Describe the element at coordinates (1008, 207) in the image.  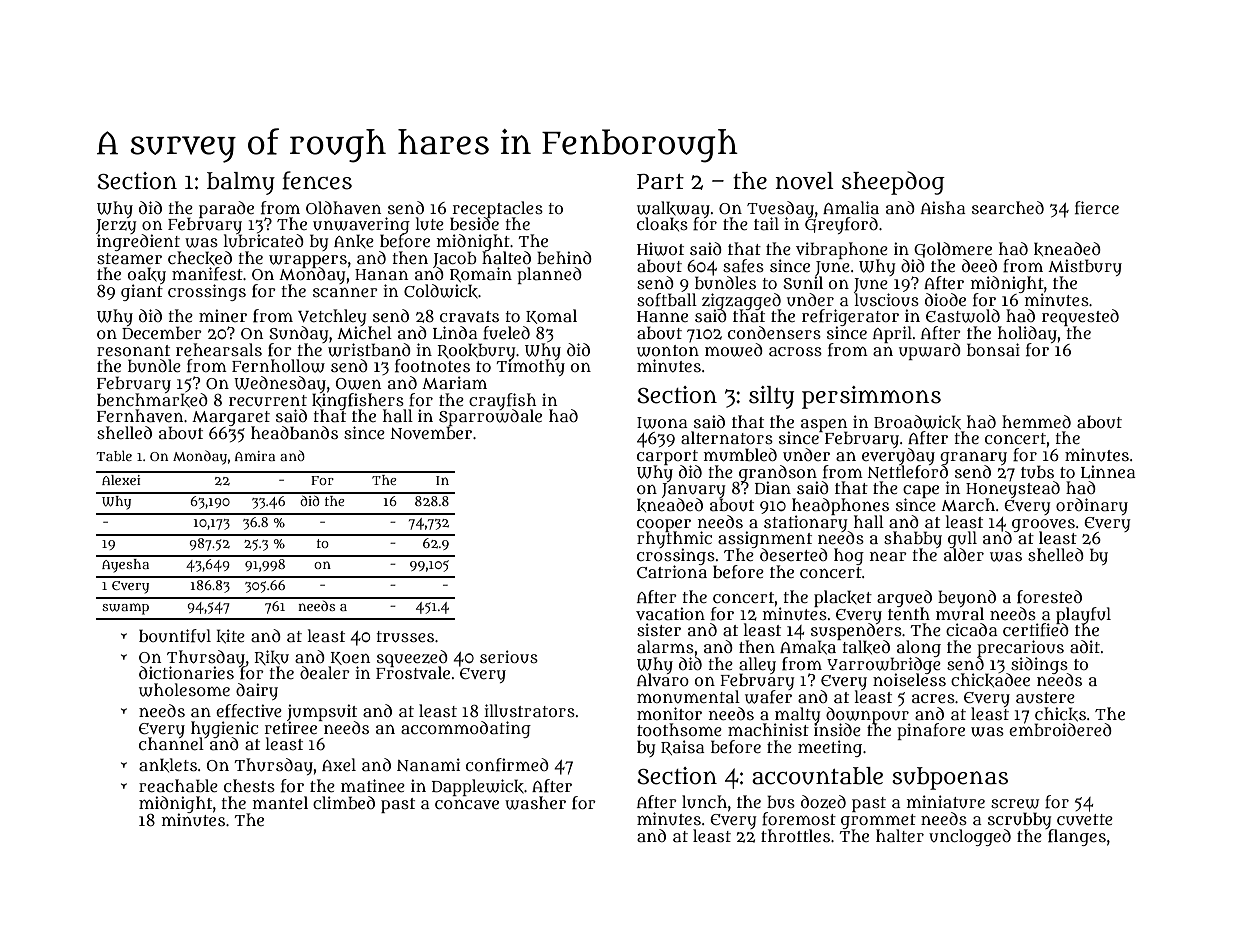
I see `searched` at that location.
